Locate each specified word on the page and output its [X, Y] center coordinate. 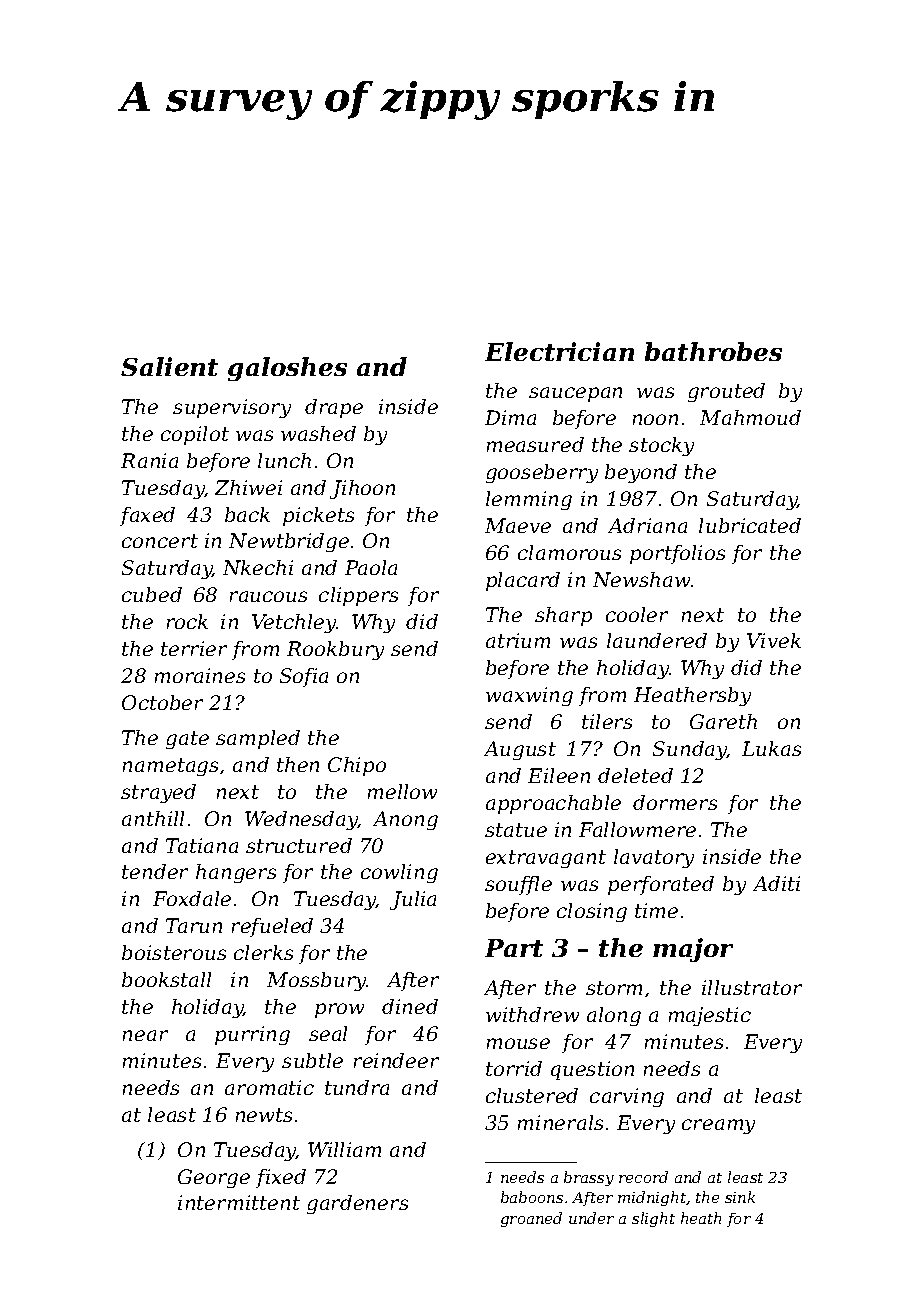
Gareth [723, 721]
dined [410, 1006]
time [656, 910]
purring [252, 1035]
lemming [529, 500]
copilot [195, 435]
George [214, 1178]
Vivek [774, 640]
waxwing [529, 696]
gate [187, 740]
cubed [152, 594]
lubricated [750, 525]
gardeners [357, 1204]
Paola [371, 567]
